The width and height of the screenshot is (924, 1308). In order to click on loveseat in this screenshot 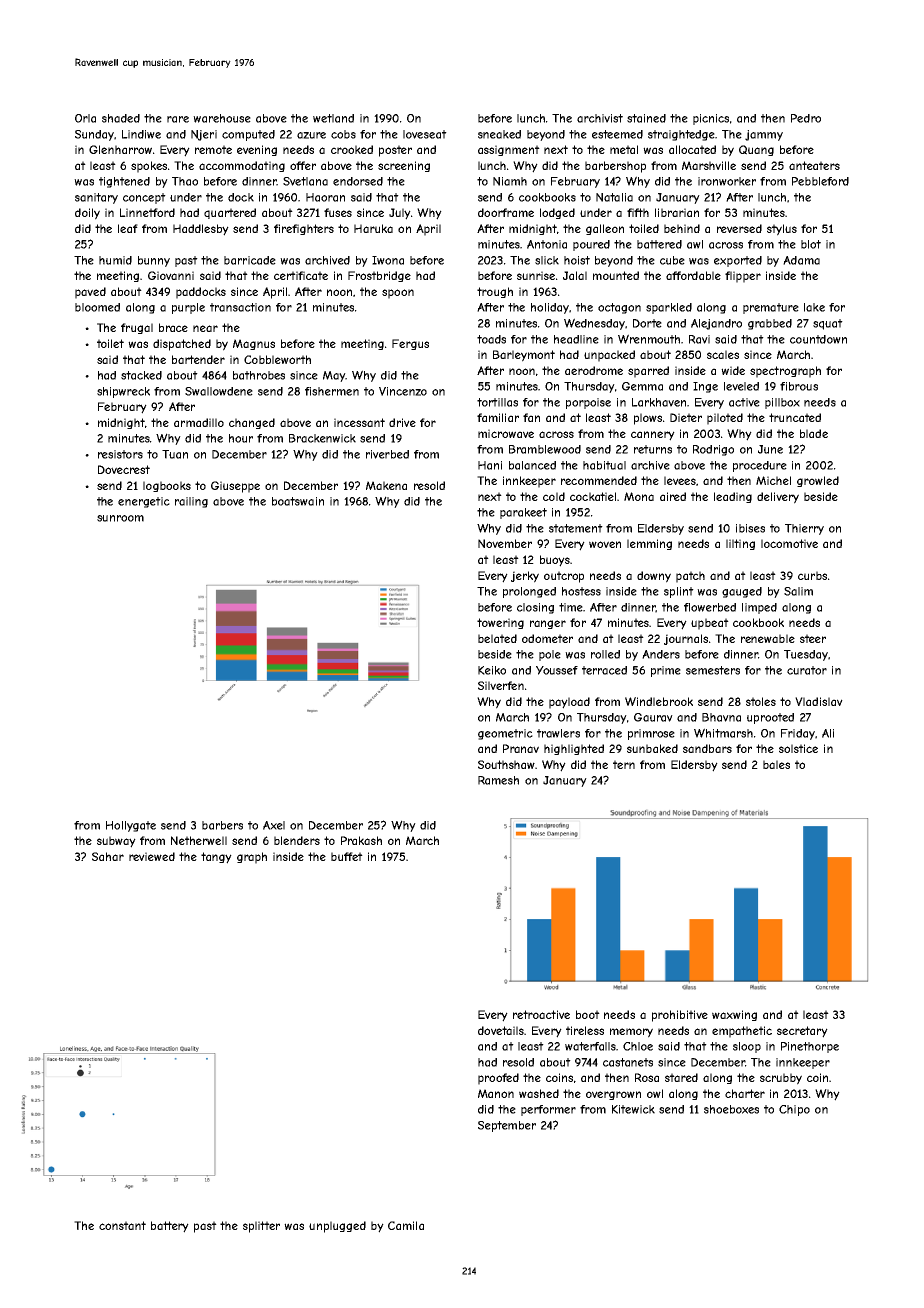, I will do `click(425, 134)`.
